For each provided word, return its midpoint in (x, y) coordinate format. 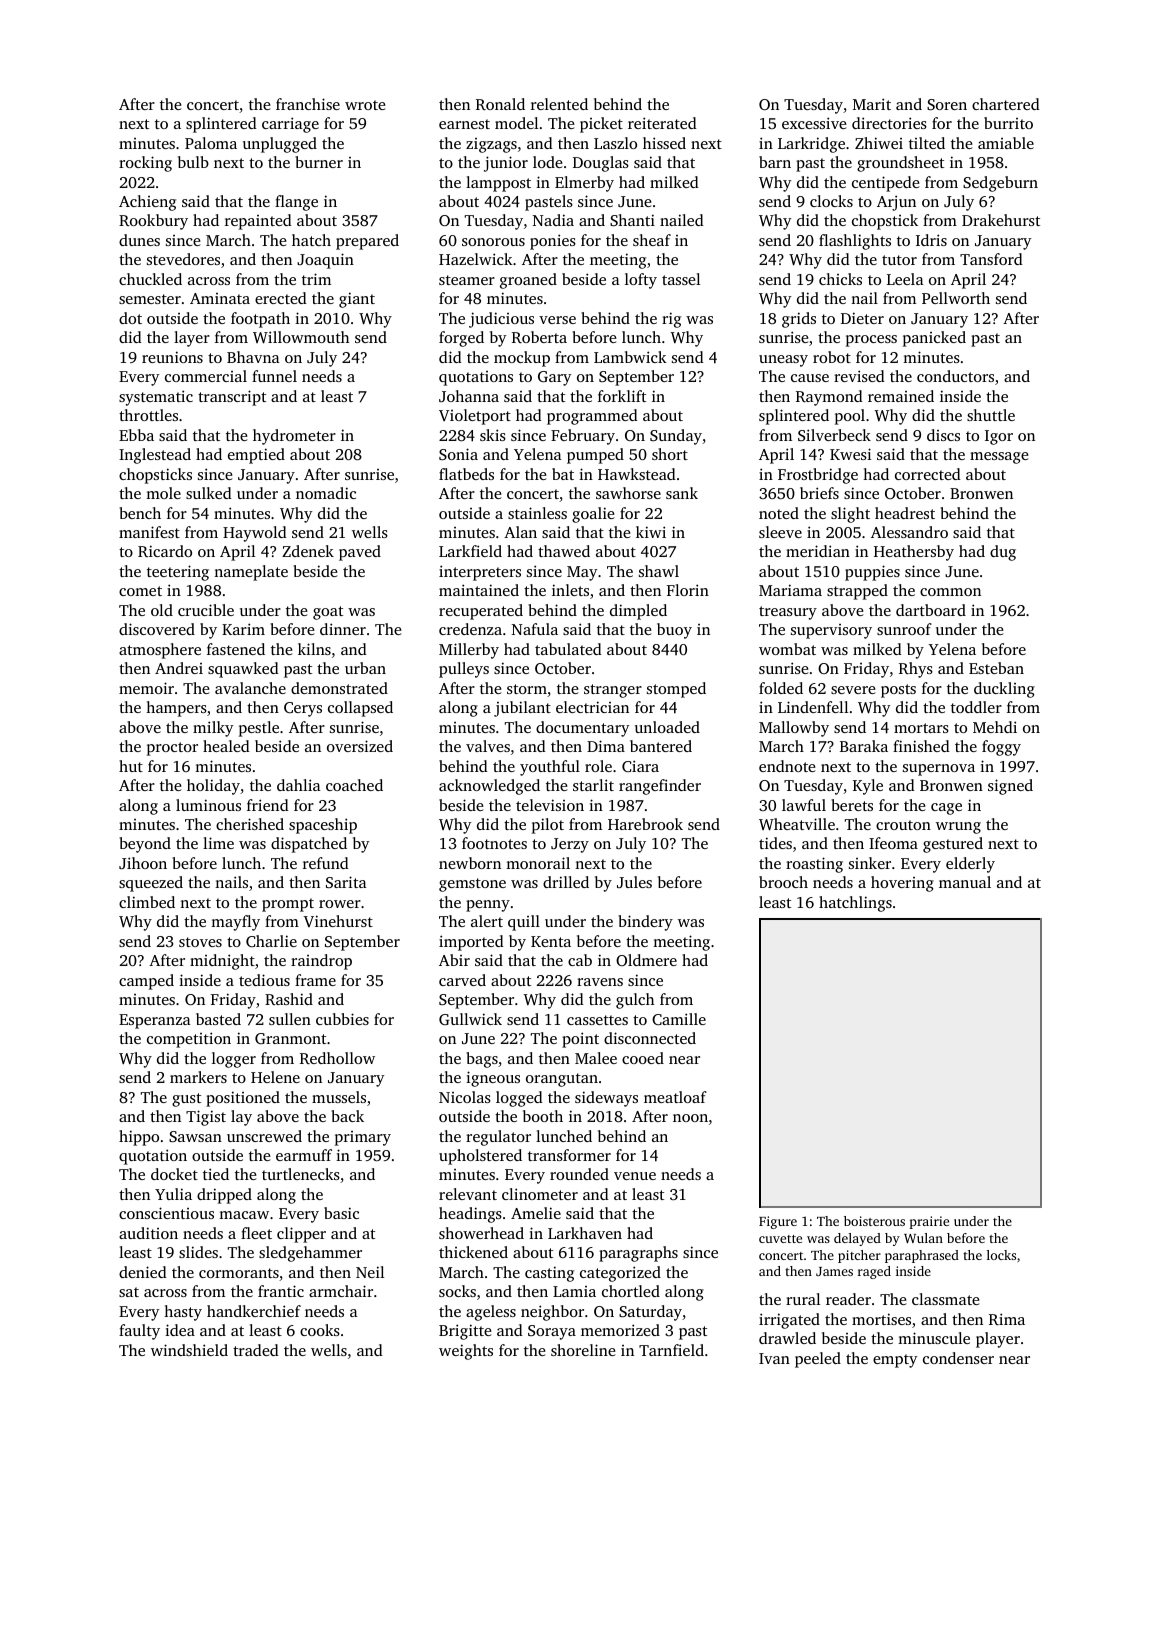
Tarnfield (671, 1350)
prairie (929, 1222)
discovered (157, 629)
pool (850, 417)
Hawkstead (637, 474)
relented (559, 104)
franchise (308, 104)
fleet (256, 1233)
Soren (947, 104)
